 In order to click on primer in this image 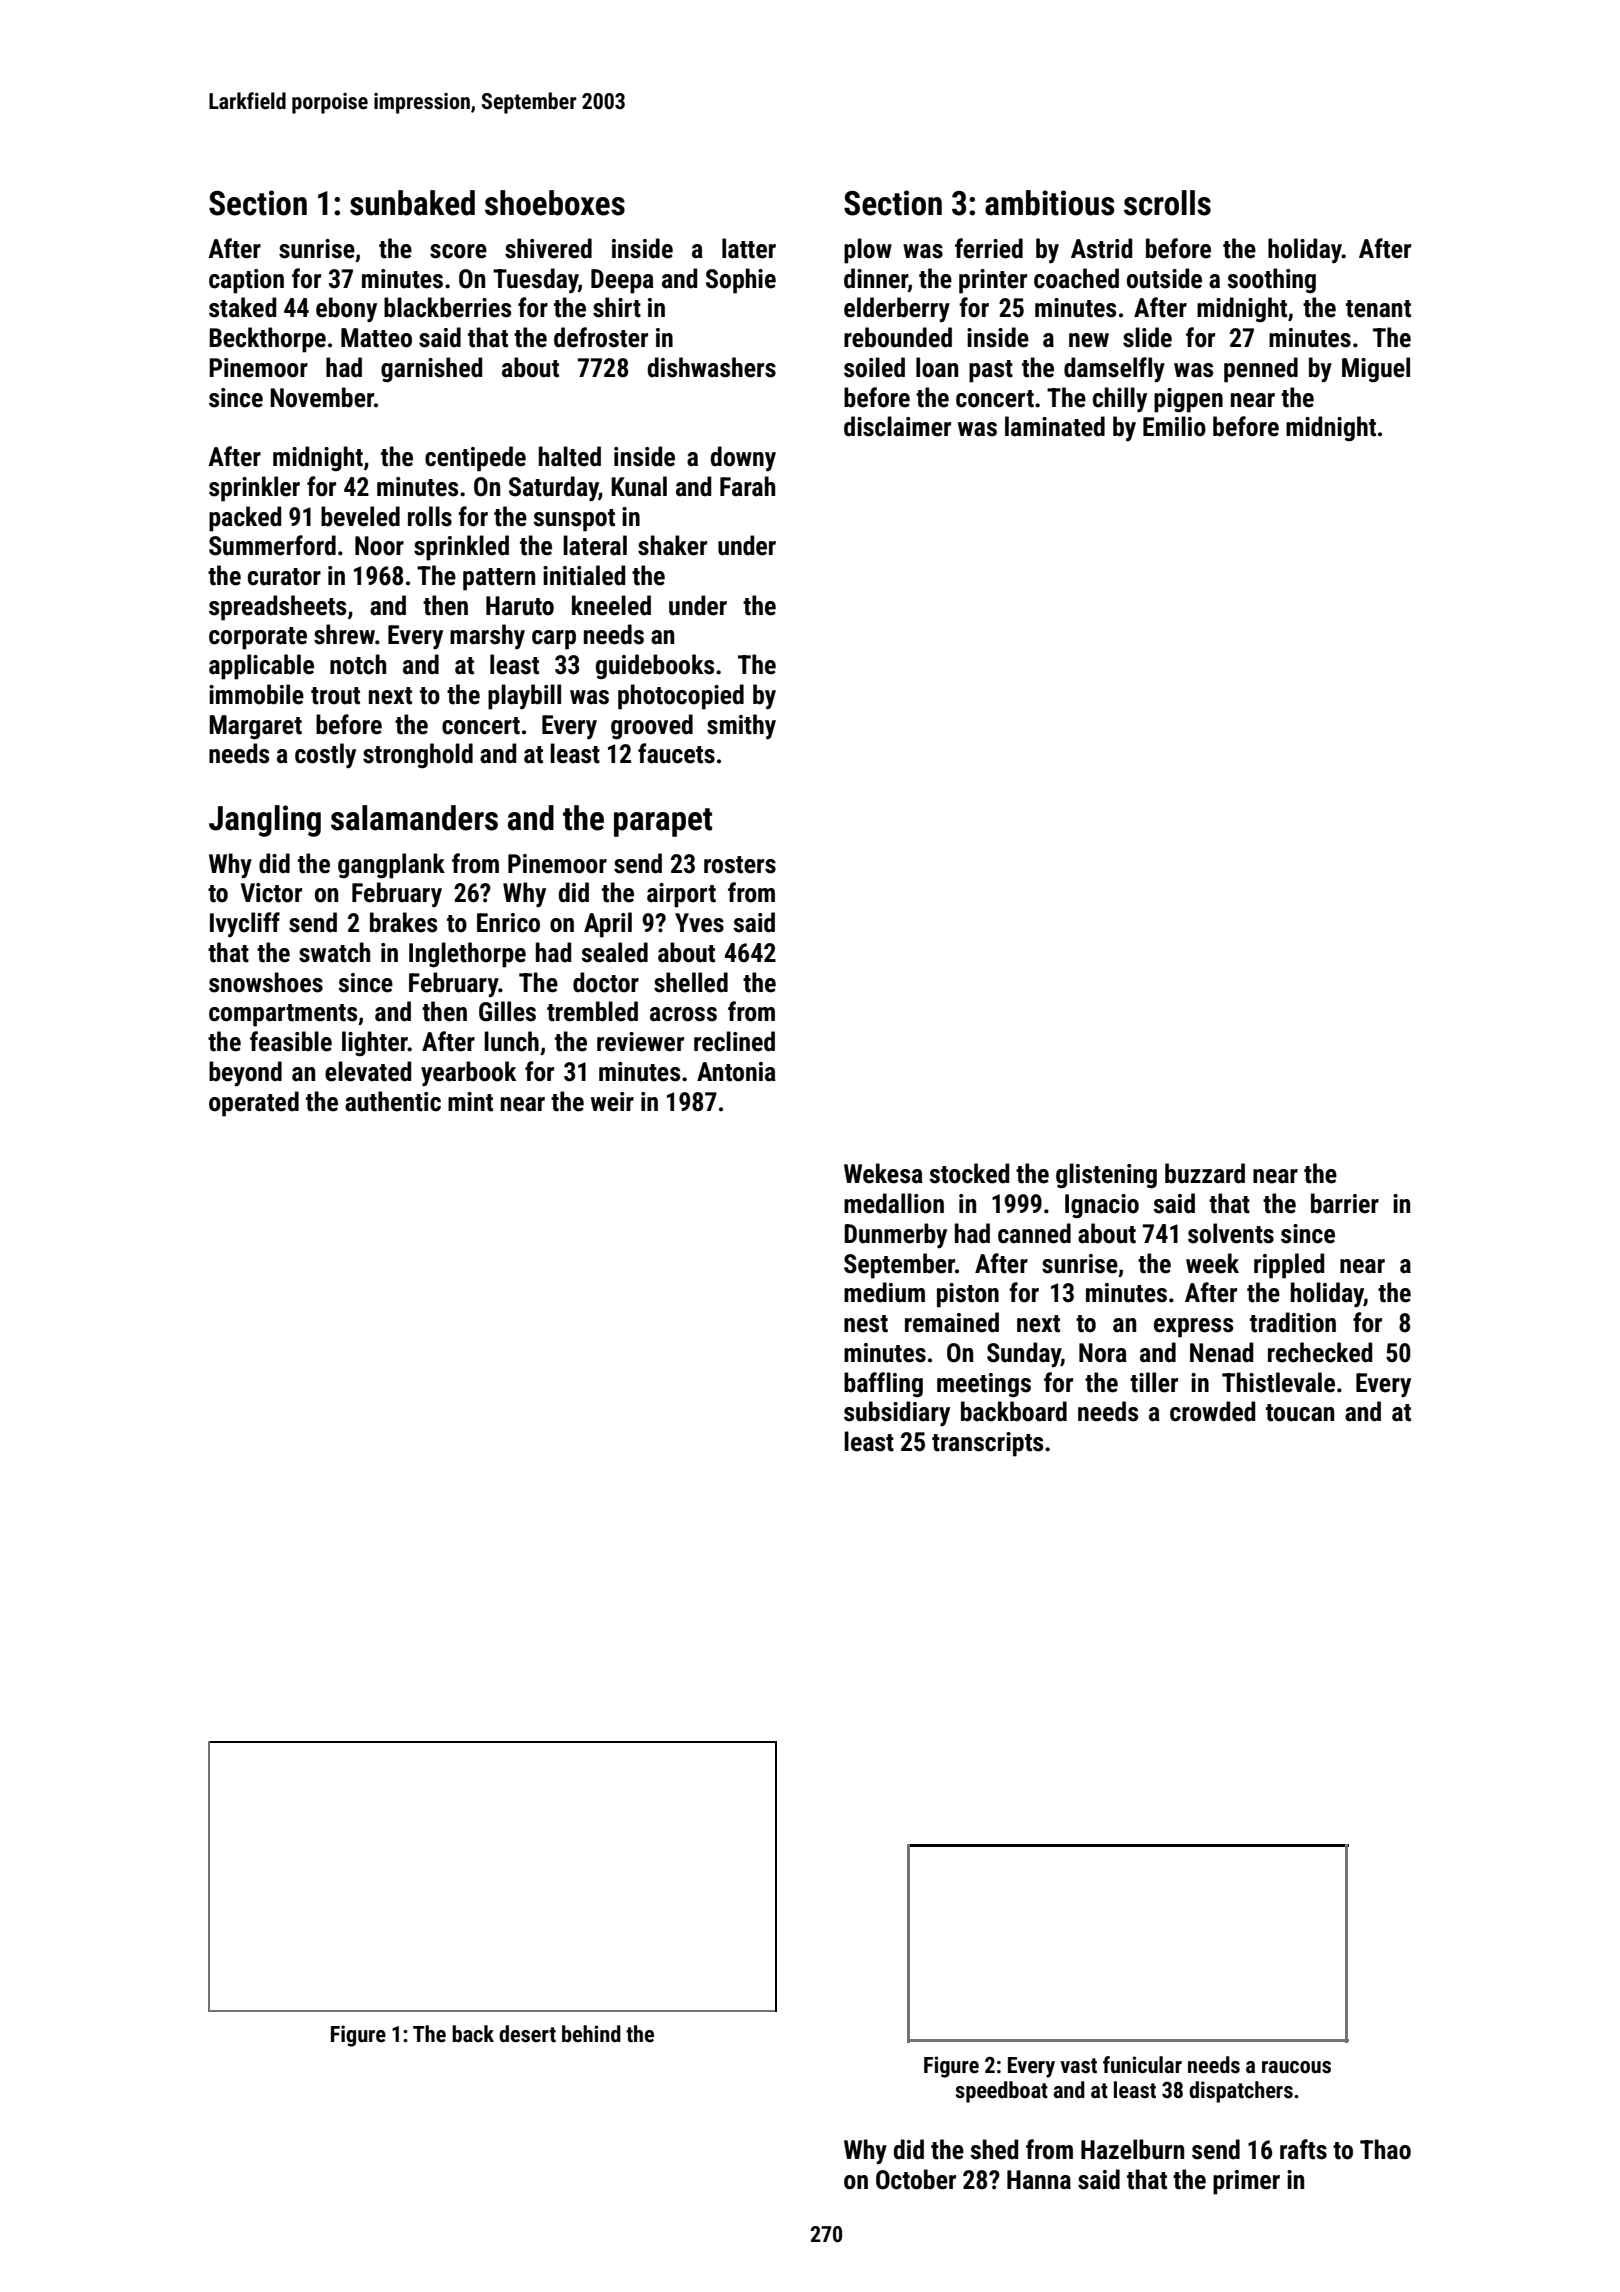, I will do `click(1246, 2182)`.
